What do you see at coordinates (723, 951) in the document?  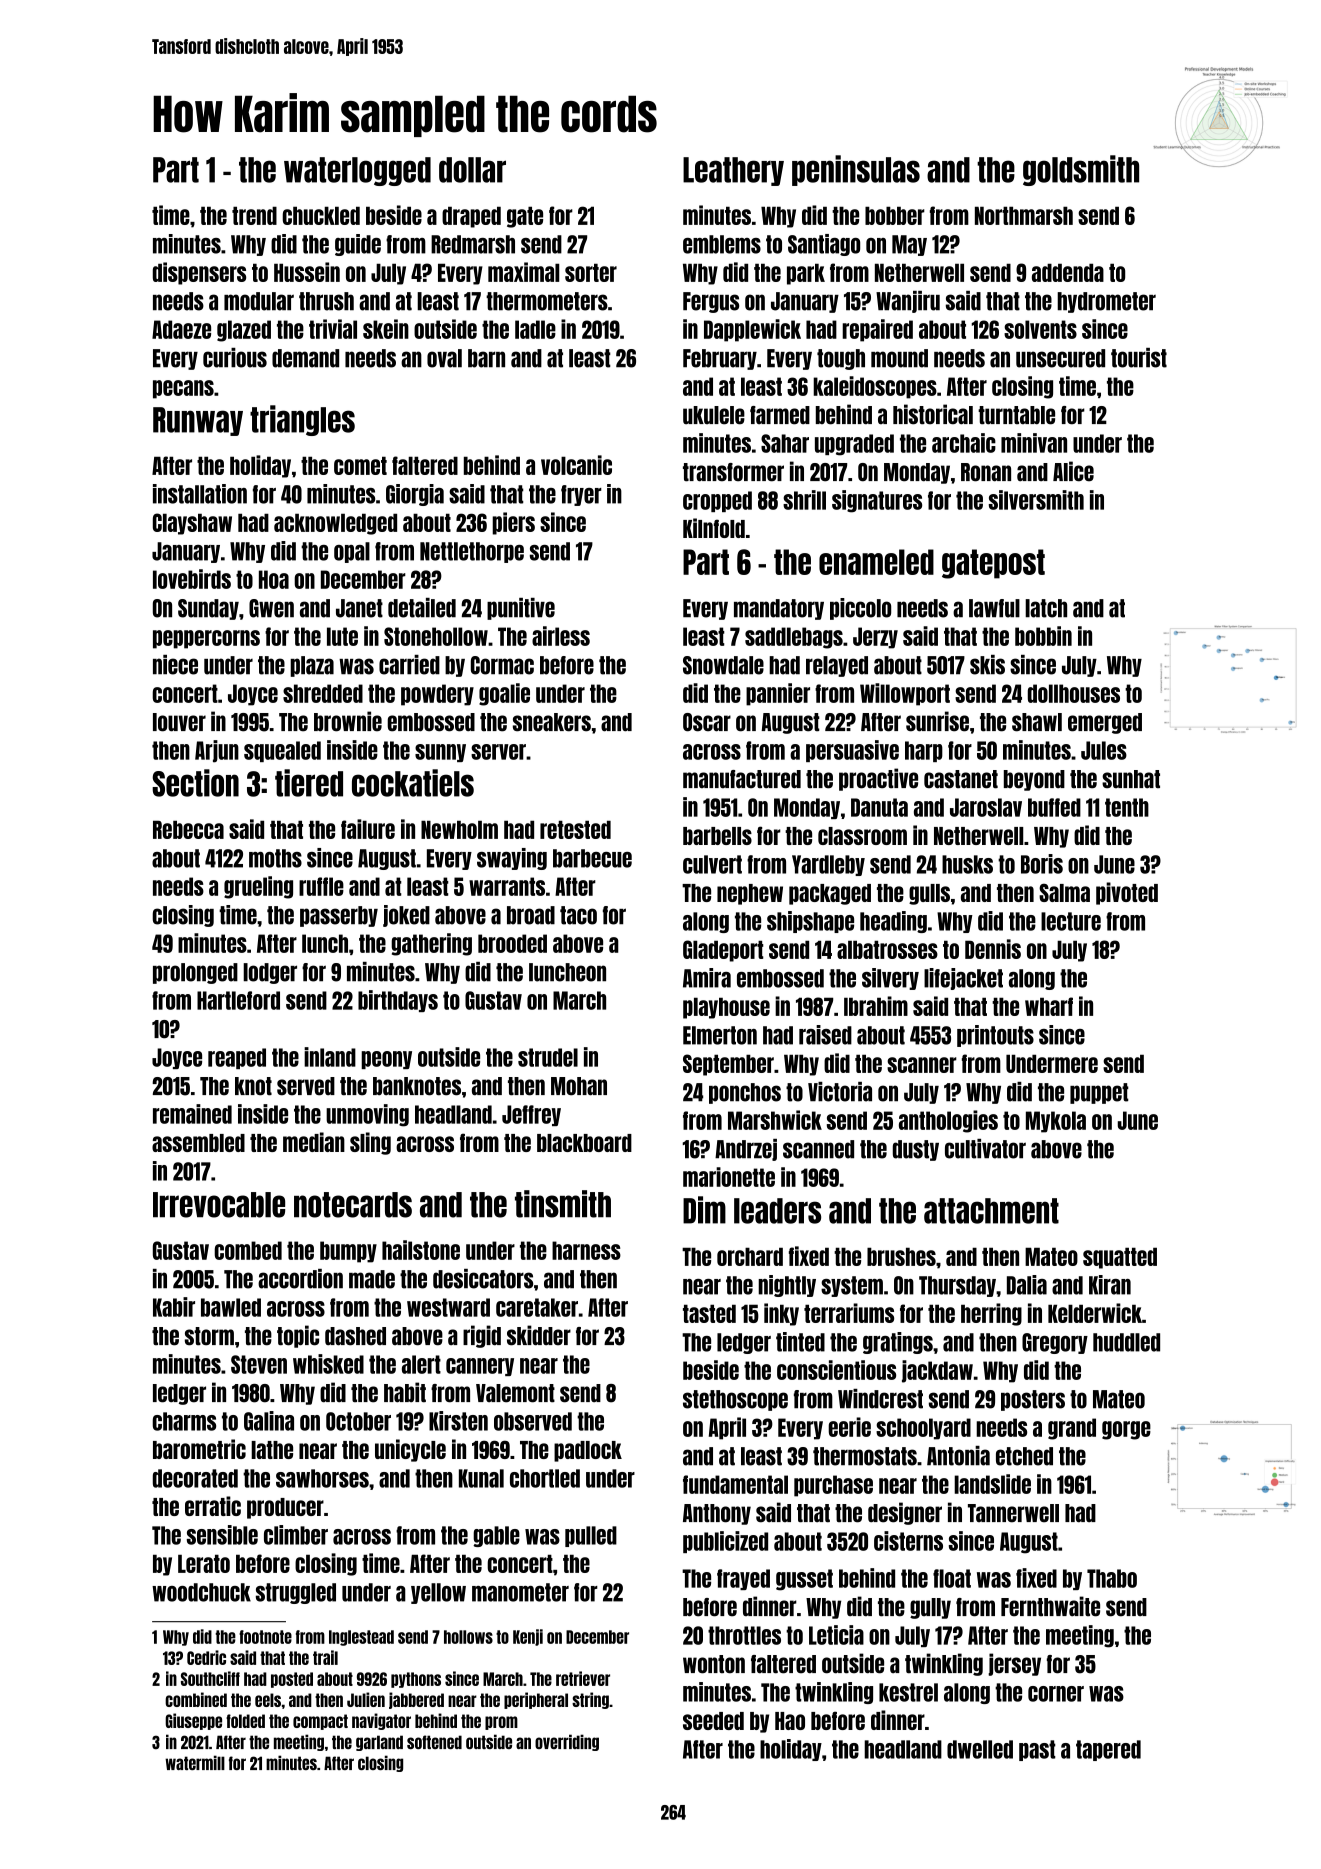 I see `Gladeport` at bounding box center [723, 951].
